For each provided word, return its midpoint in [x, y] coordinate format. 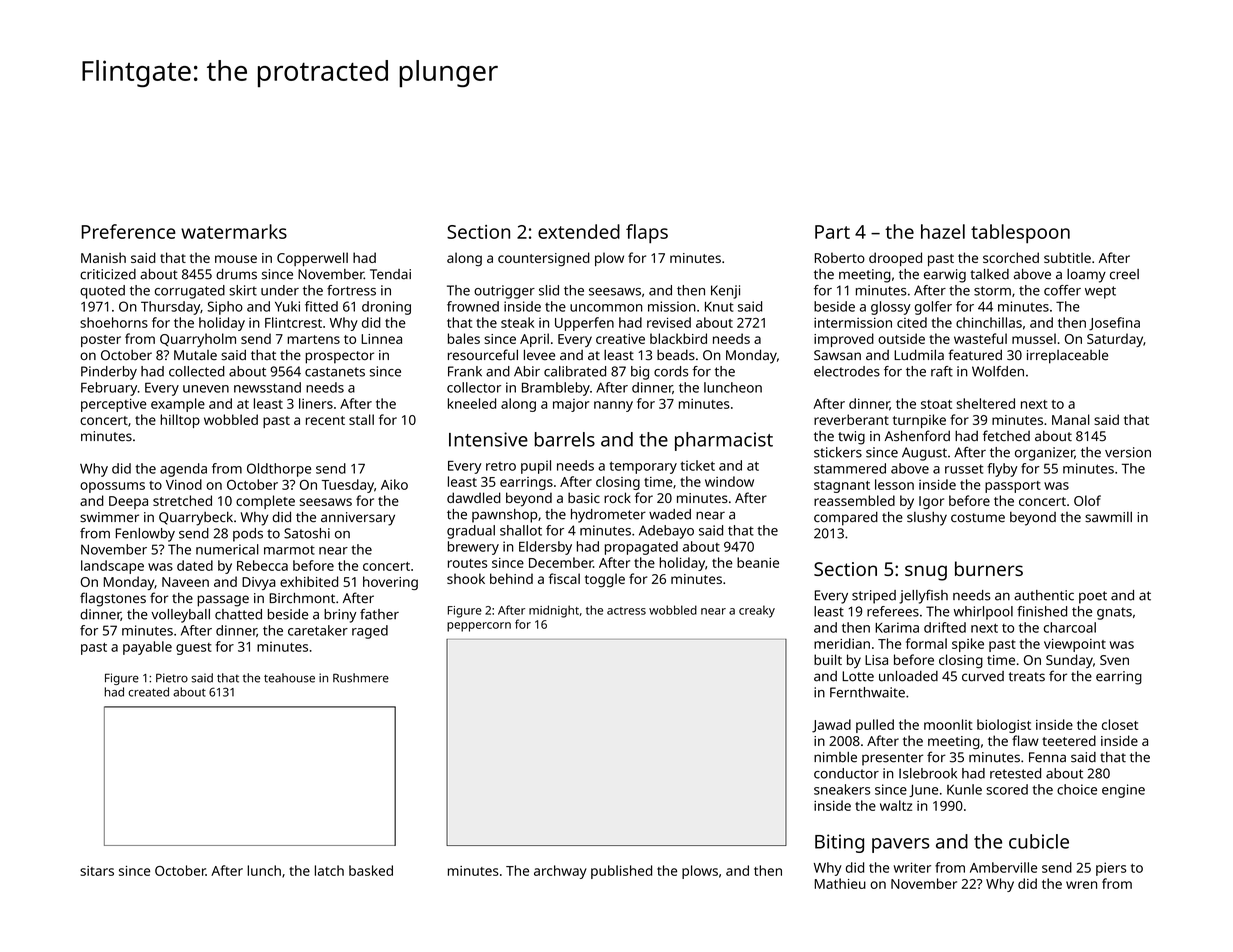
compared [846, 518]
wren [1081, 885]
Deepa [128, 502]
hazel [943, 231]
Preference [129, 231]
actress [626, 611]
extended [579, 231]
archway [560, 872]
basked [371, 870]
